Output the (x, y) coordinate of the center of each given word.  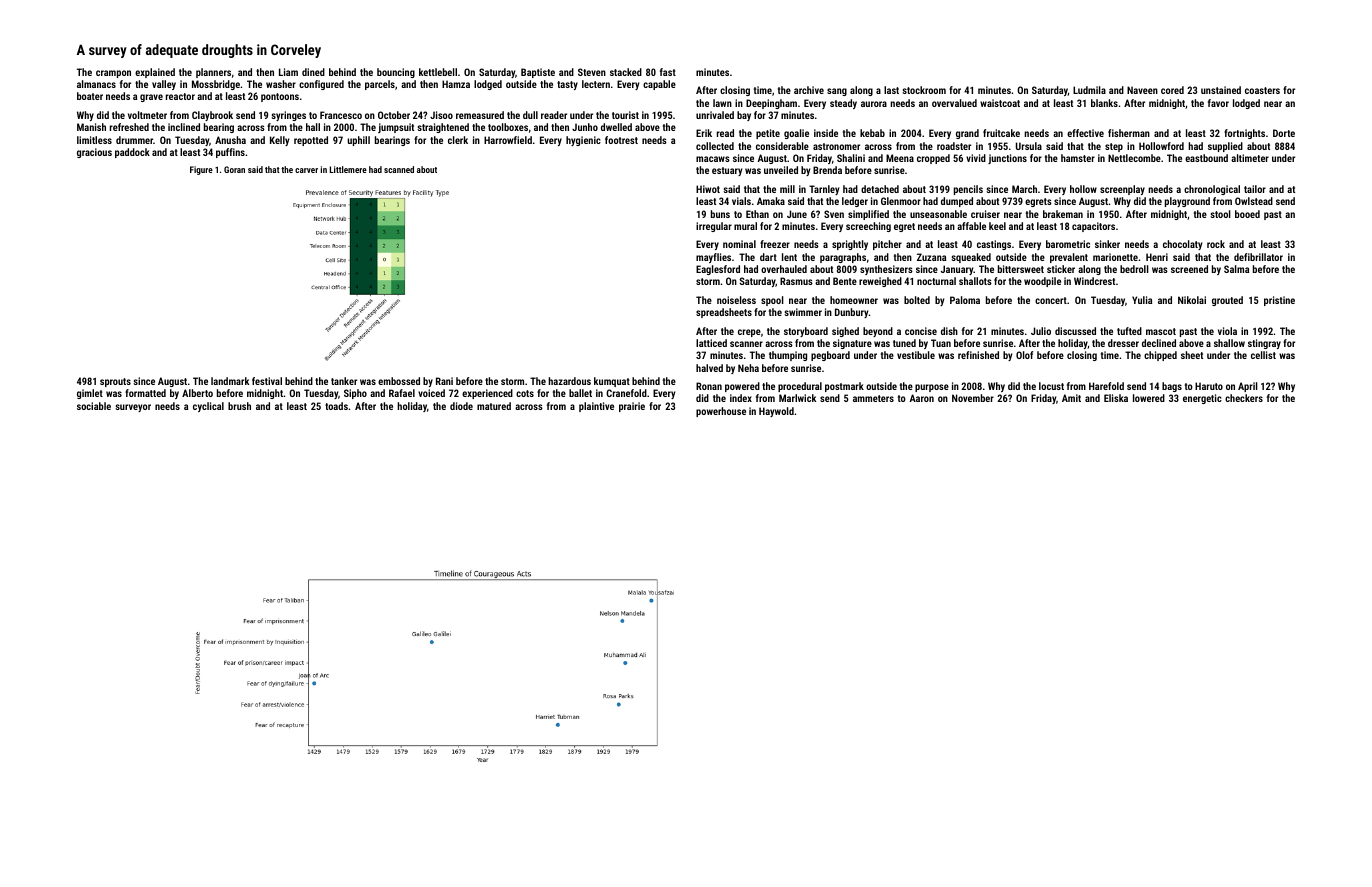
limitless (94, 140)
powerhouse (721, 412)
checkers (1244, 398)
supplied (1225, 147)
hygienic (583, 141)
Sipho (355, 394)
